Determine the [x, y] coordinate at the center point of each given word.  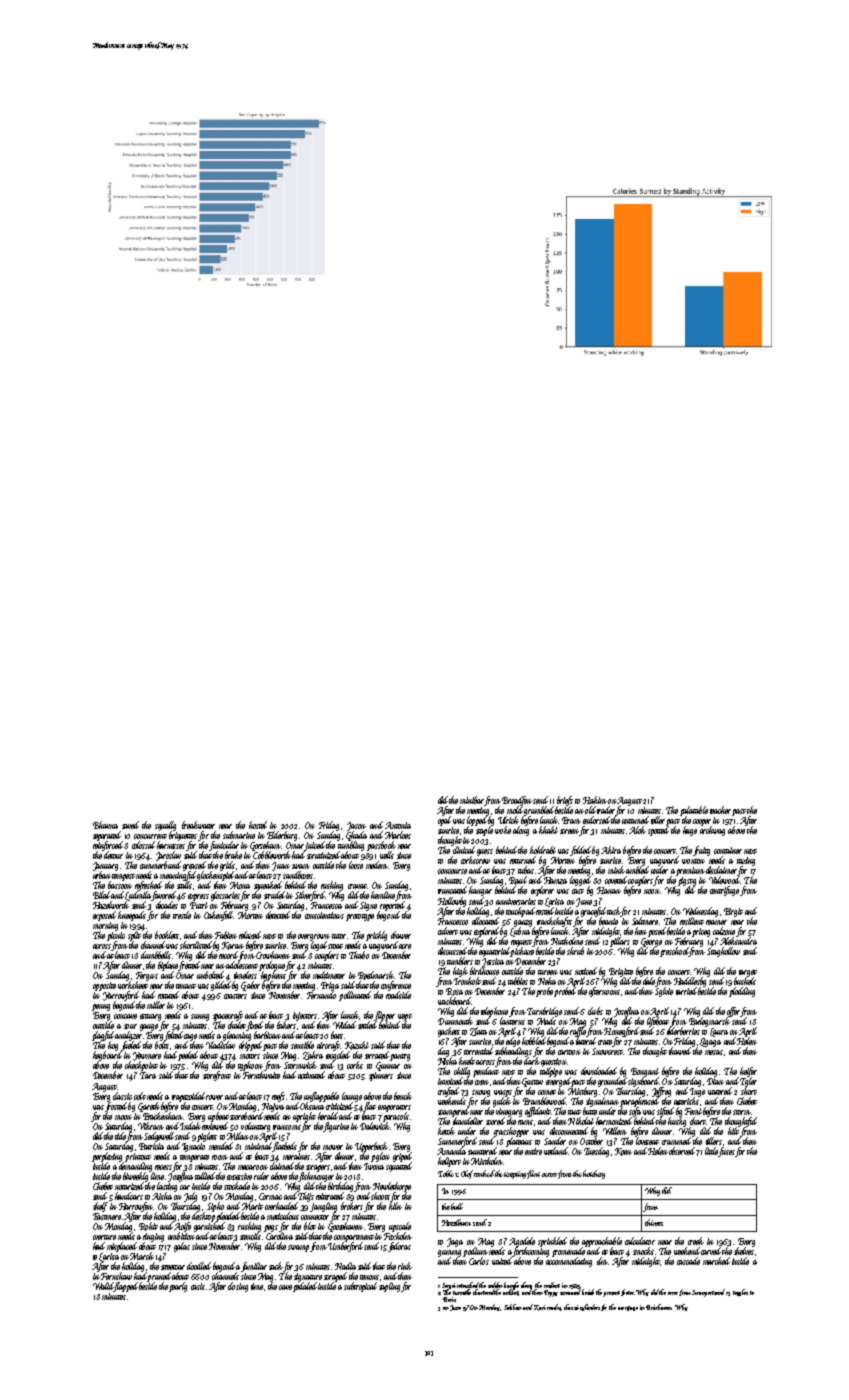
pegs [271, 1228]
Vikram [151, 1126]
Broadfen [517, 801]
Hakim [595, 800]
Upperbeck [371, 1147]
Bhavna [105, 825]
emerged [558, 1082]
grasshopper [511, 1132]
